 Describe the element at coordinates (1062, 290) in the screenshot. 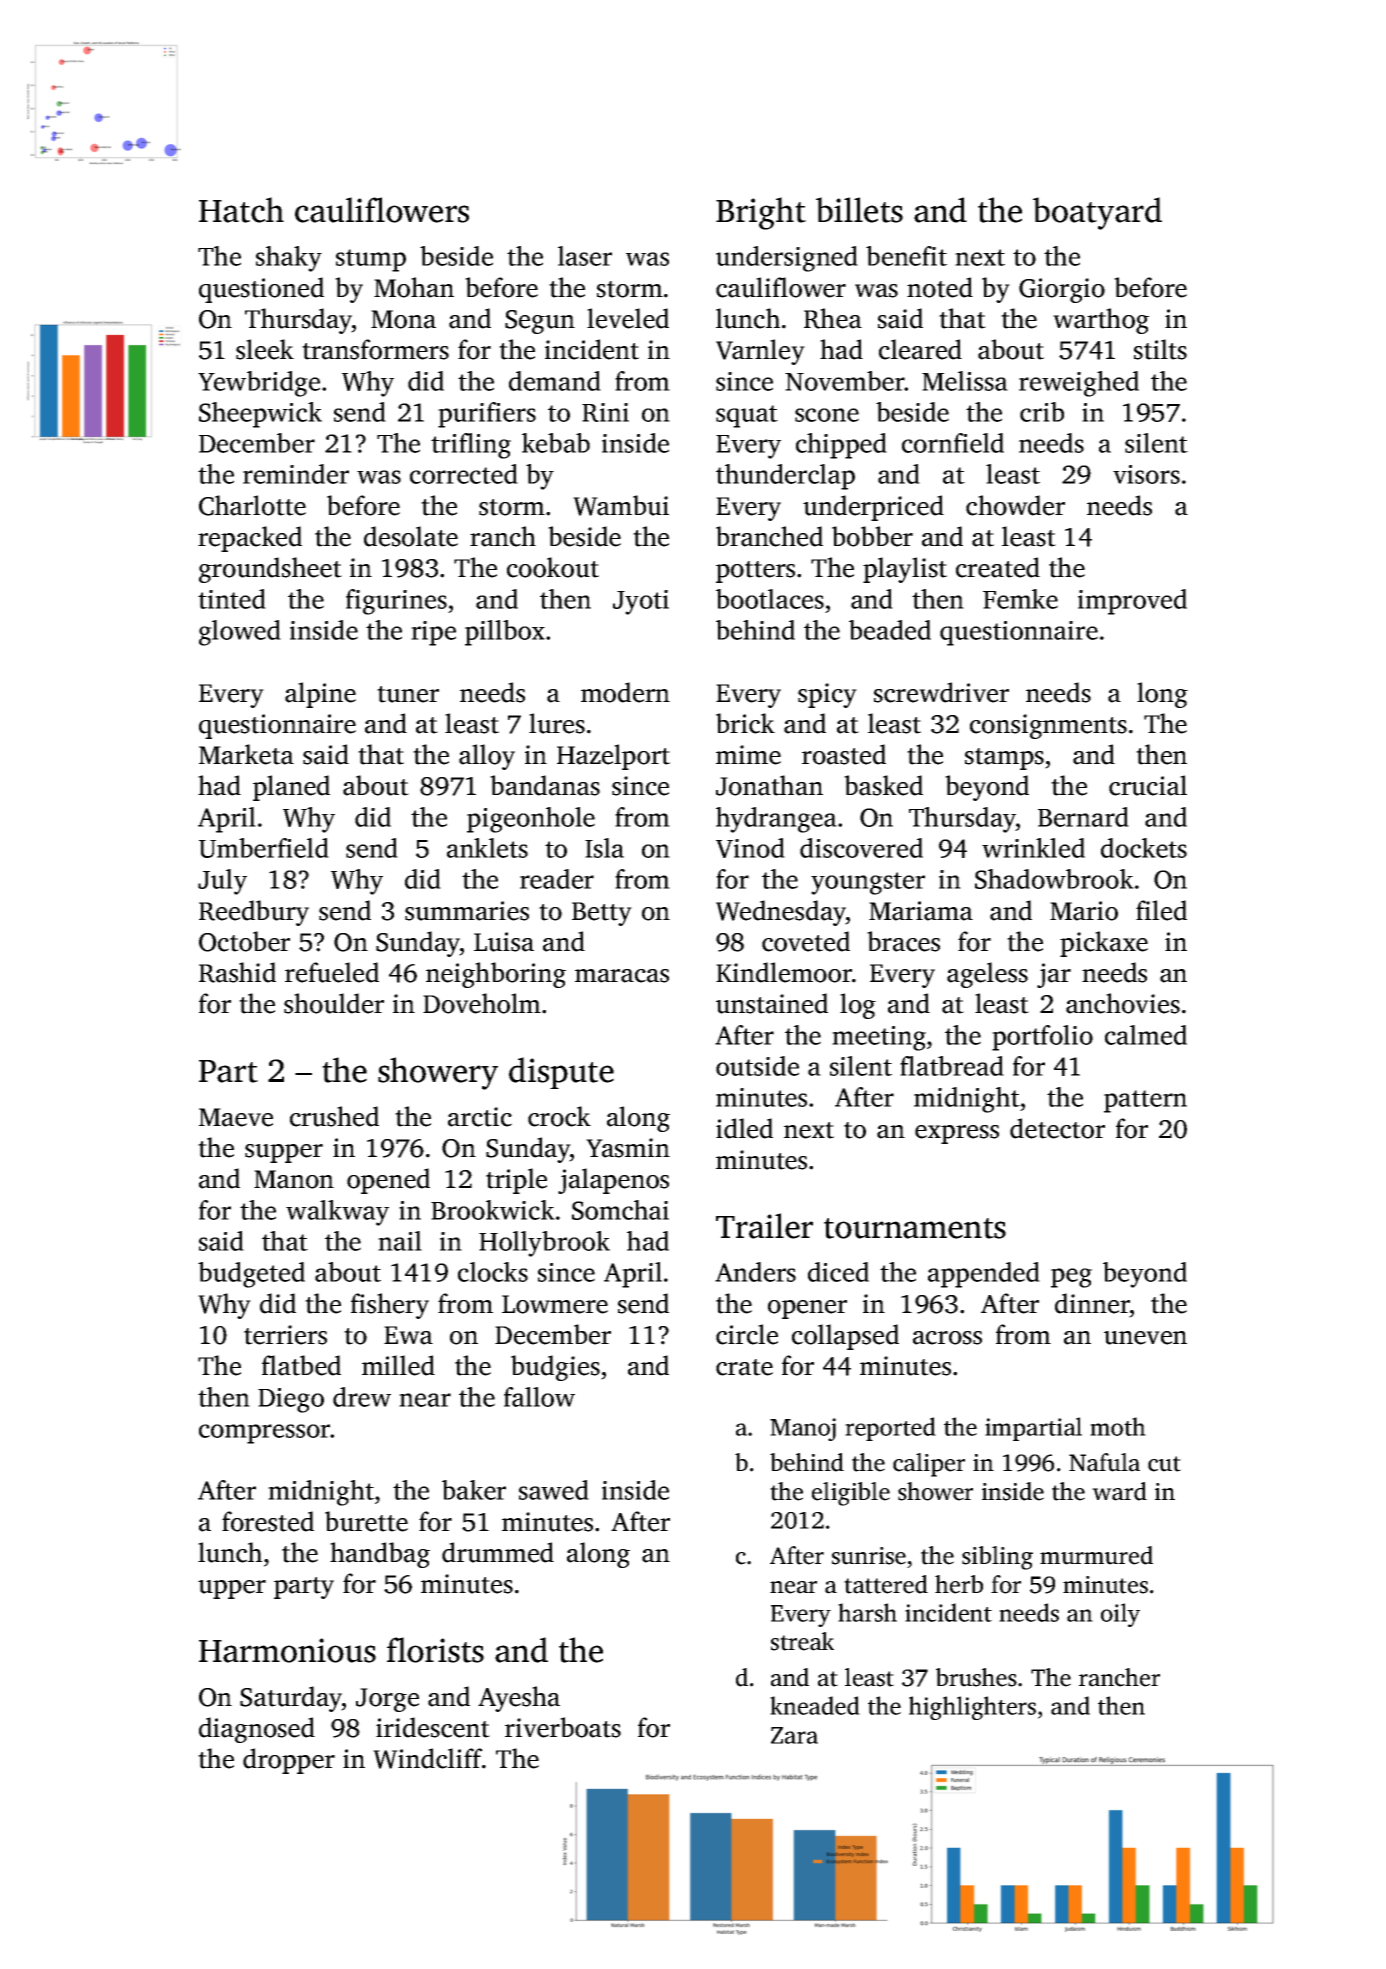

I see `Giorgio` at that location.
